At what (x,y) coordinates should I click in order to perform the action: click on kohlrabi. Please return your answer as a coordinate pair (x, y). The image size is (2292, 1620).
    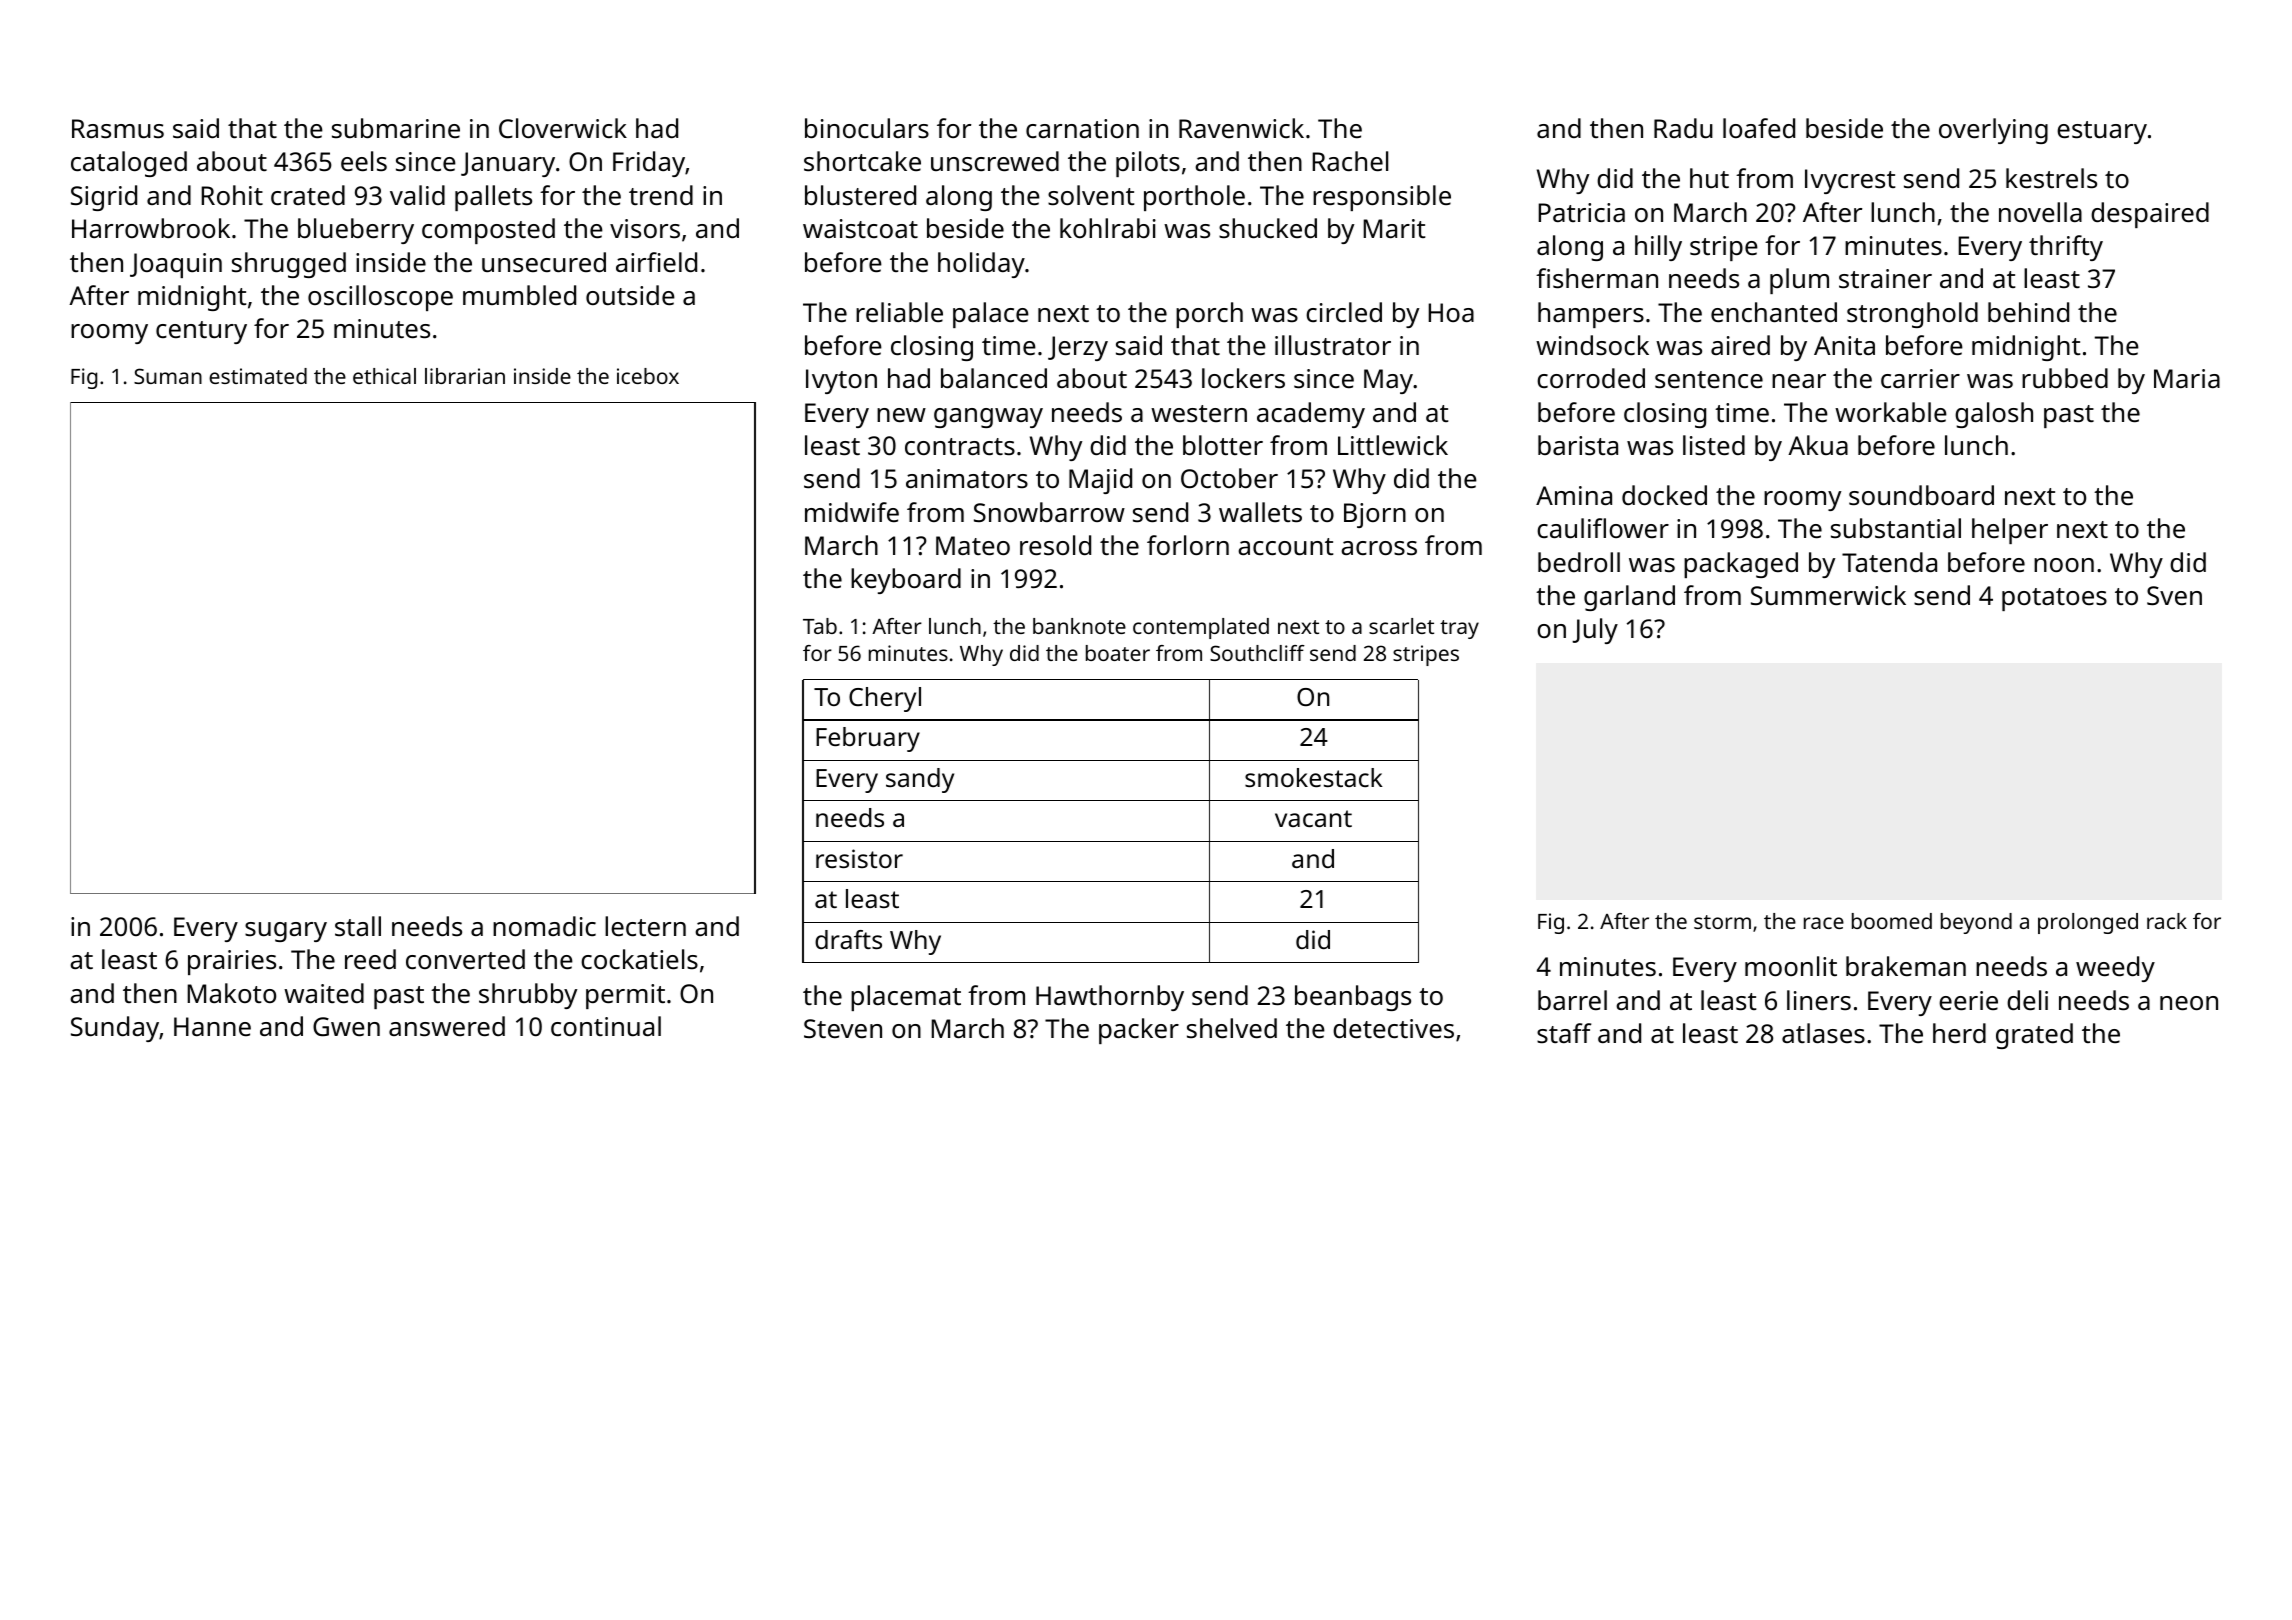
    Looking at the image, I should click on (1108, 228).
